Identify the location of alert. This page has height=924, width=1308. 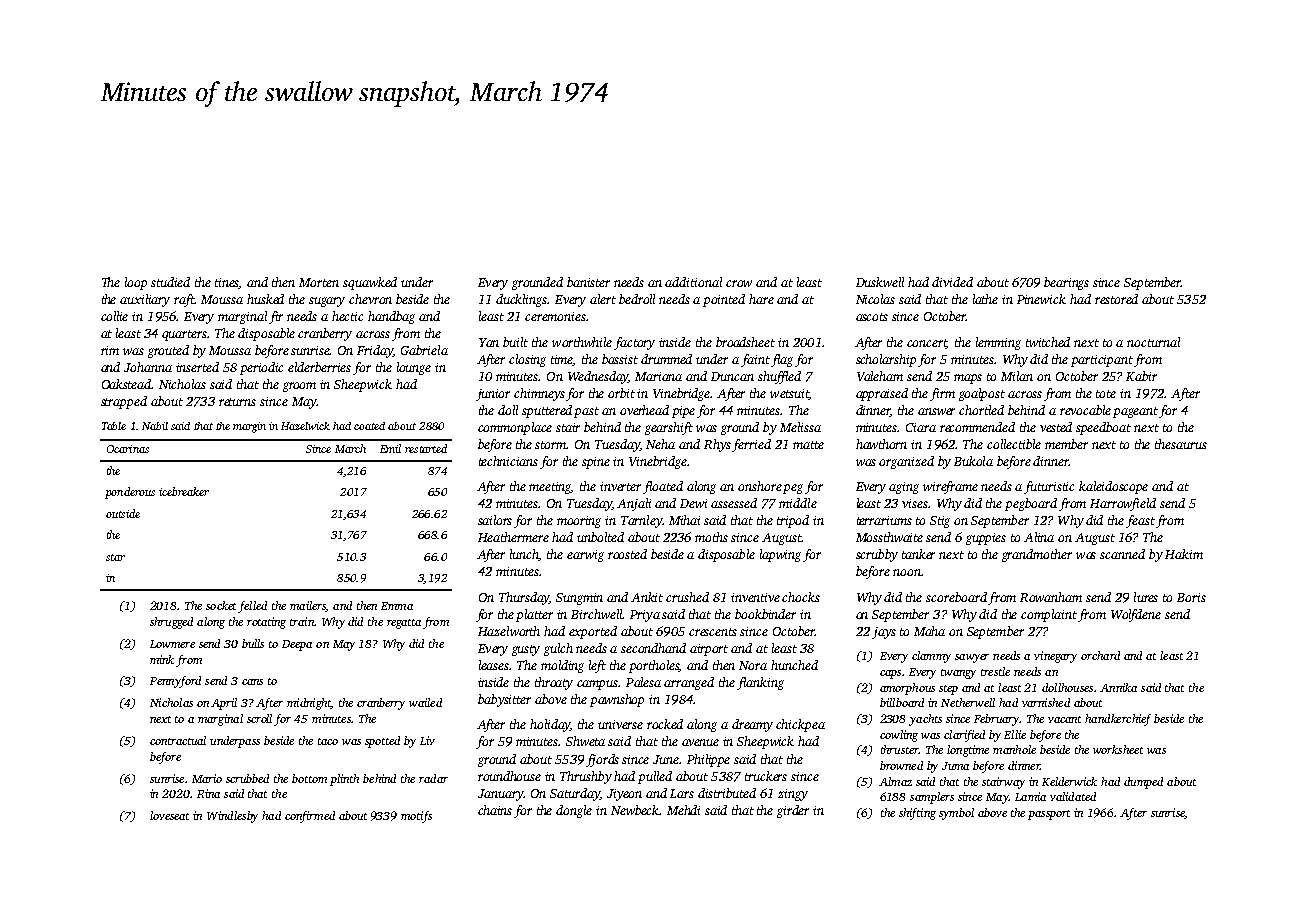
(603, 299).
